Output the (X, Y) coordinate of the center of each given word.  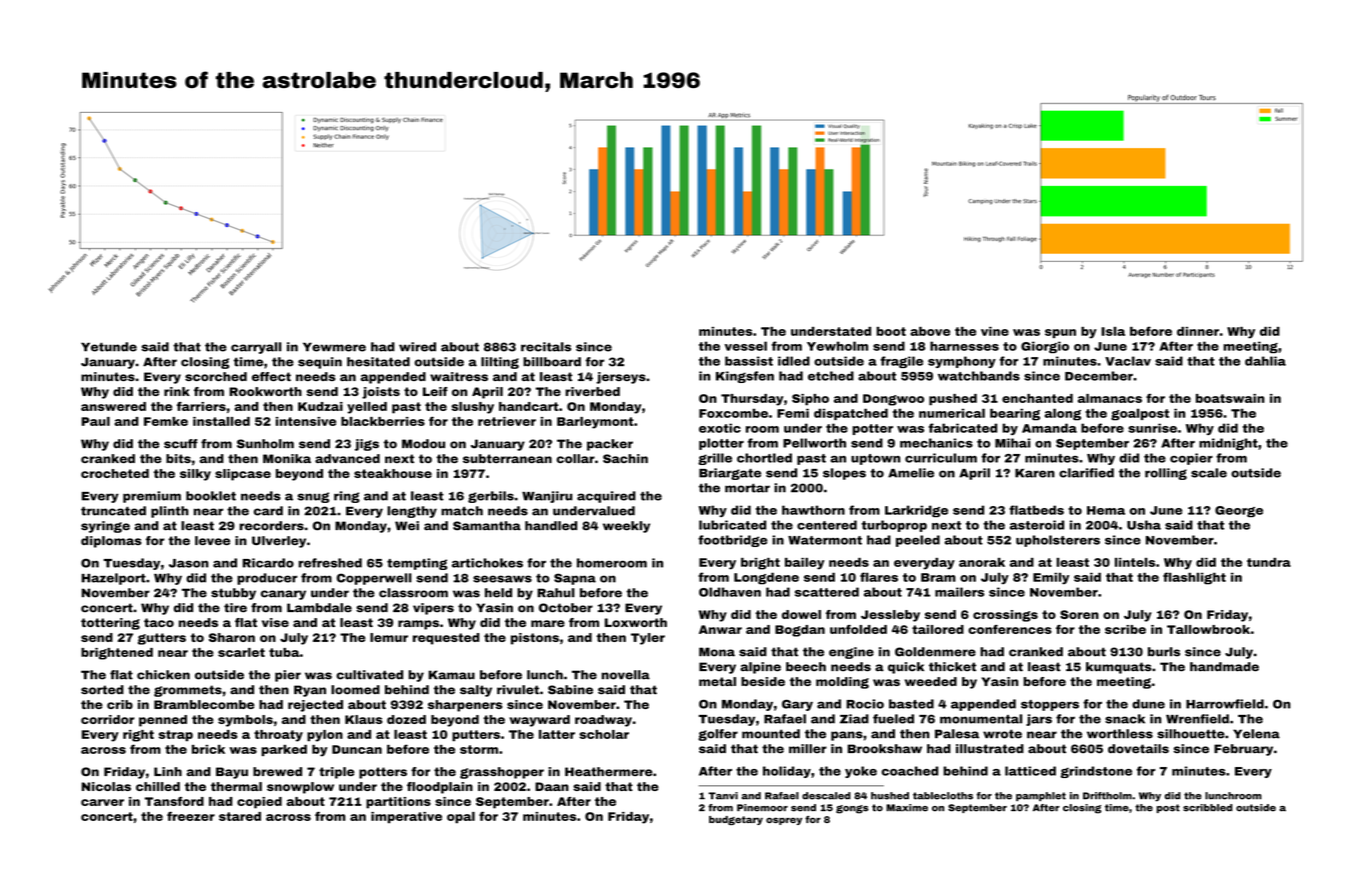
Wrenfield (1197, 719)
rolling (1166, 474)
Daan (552, 786)
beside (763, 681)
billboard (552, 362)
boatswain (1230, 398)
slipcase (243, 475)
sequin (320, 363)
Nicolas (106, 786)
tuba (284, 652)
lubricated (732, 525)
